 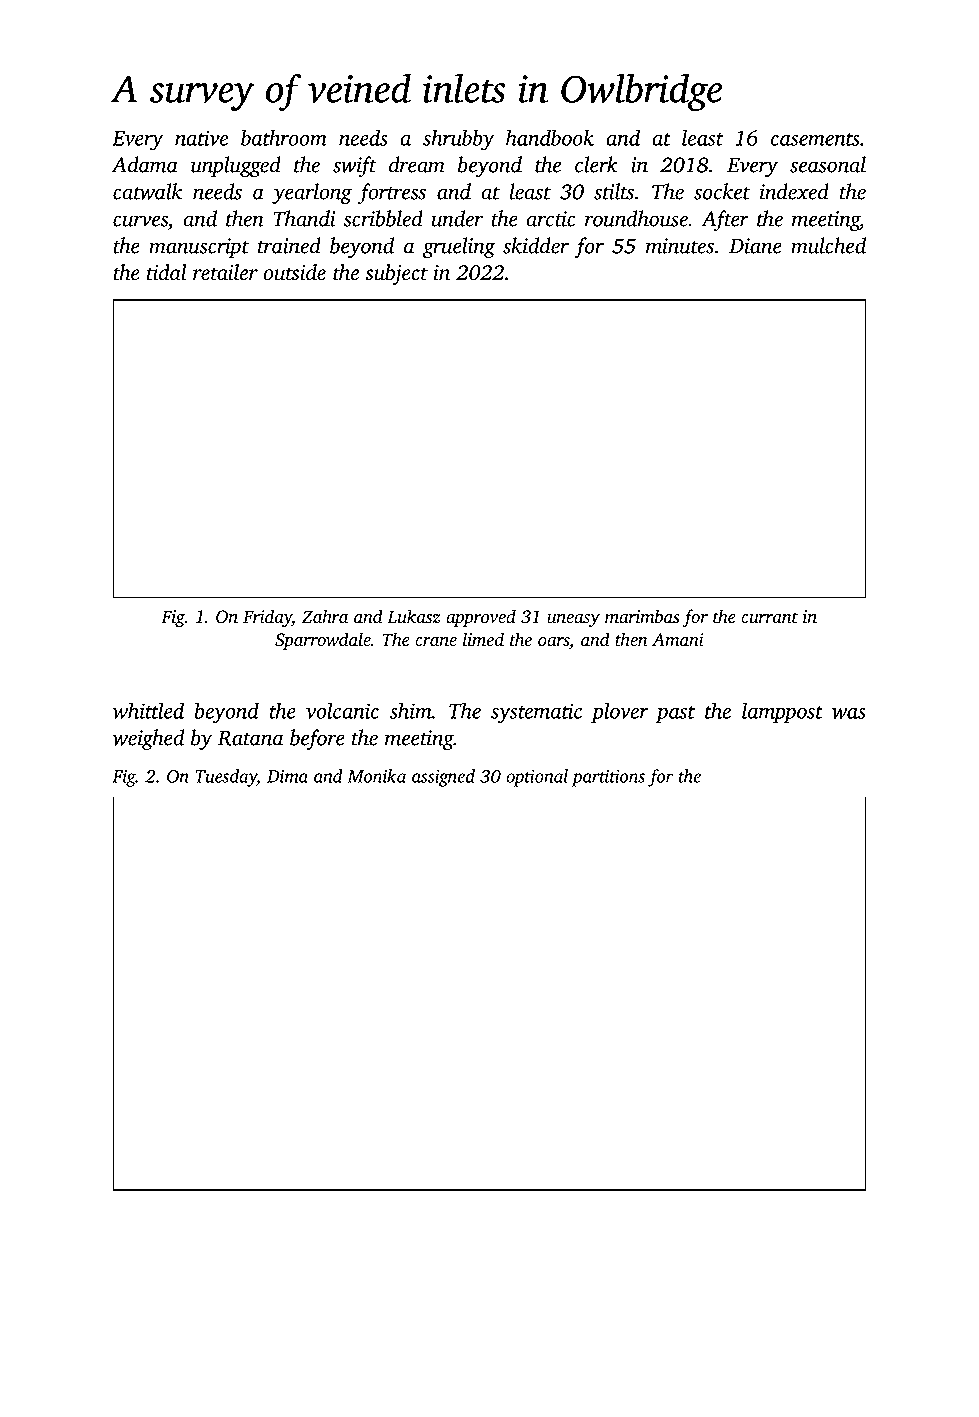 I want to click on After, so click(x=725, y=220).
